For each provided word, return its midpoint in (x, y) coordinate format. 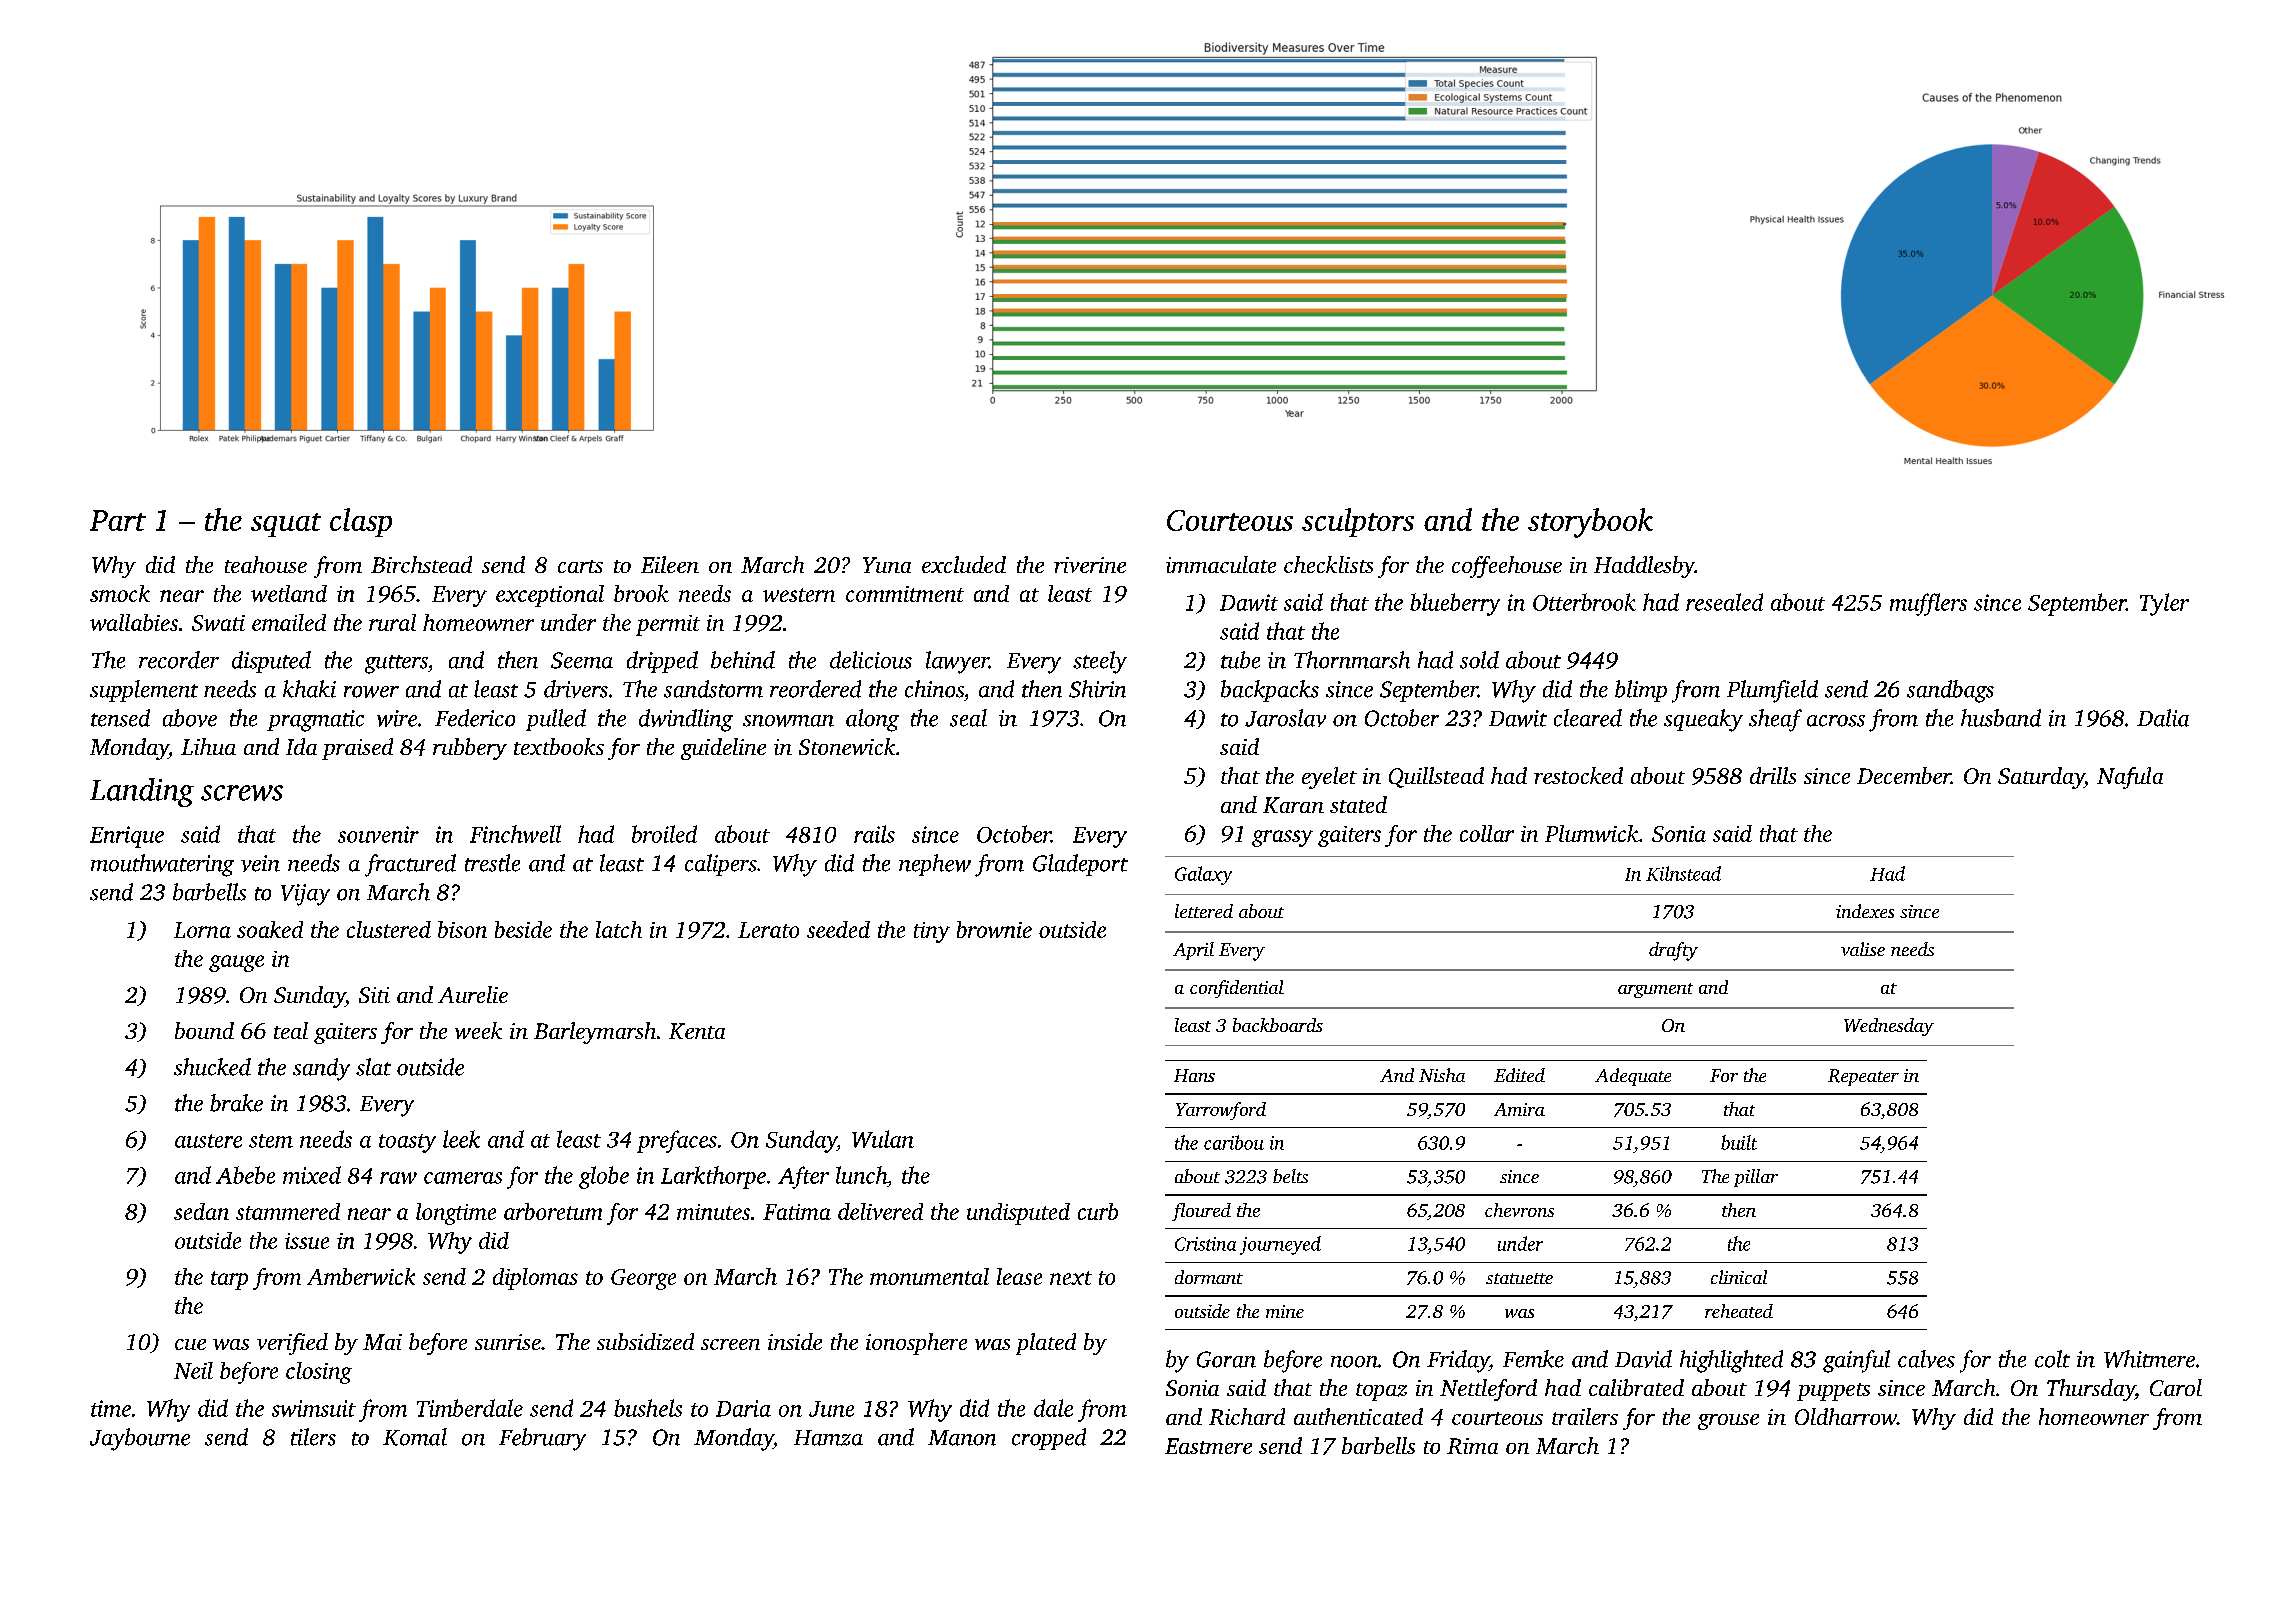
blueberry (1455, 604)
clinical (1739, 1277)
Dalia (2163, 718)
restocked (1578, 775)
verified (292, 1344)
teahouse (266, 564)
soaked (270, 929)
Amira (1519, 1109)
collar (1487, 833)
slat (373, 1067)
